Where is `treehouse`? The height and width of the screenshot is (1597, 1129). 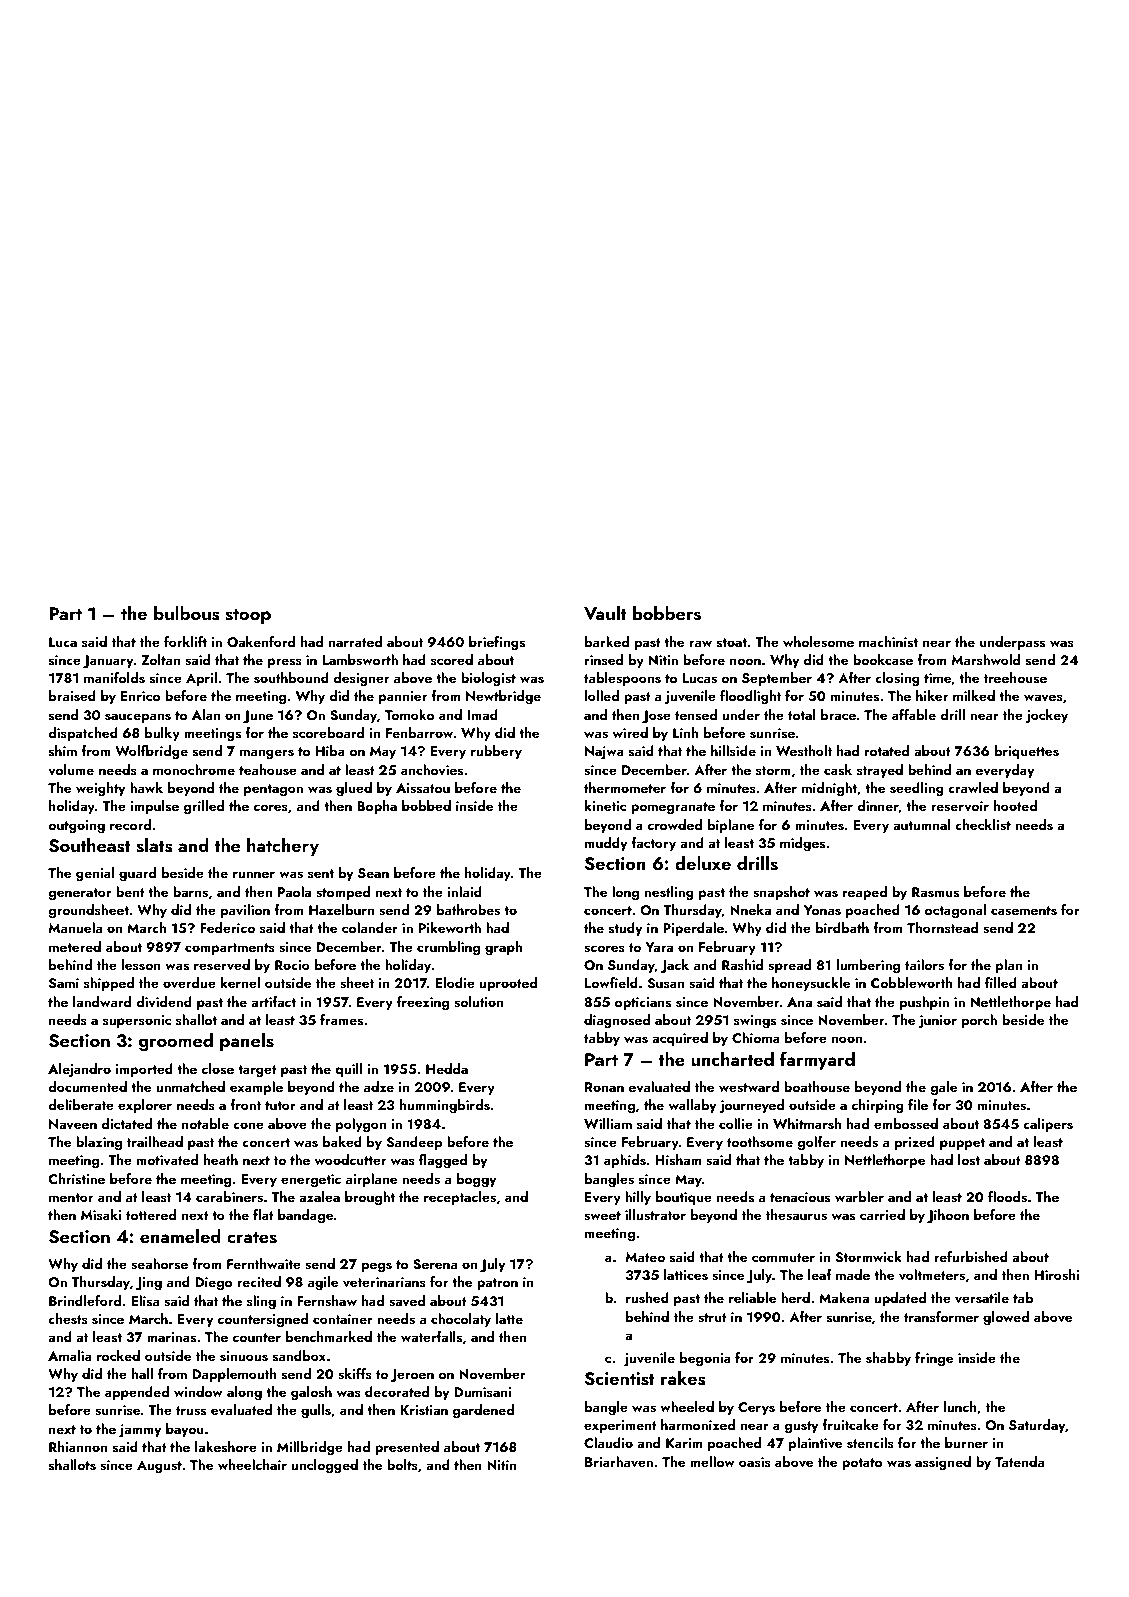 treehouse is located at coordinates (1015, 677).
